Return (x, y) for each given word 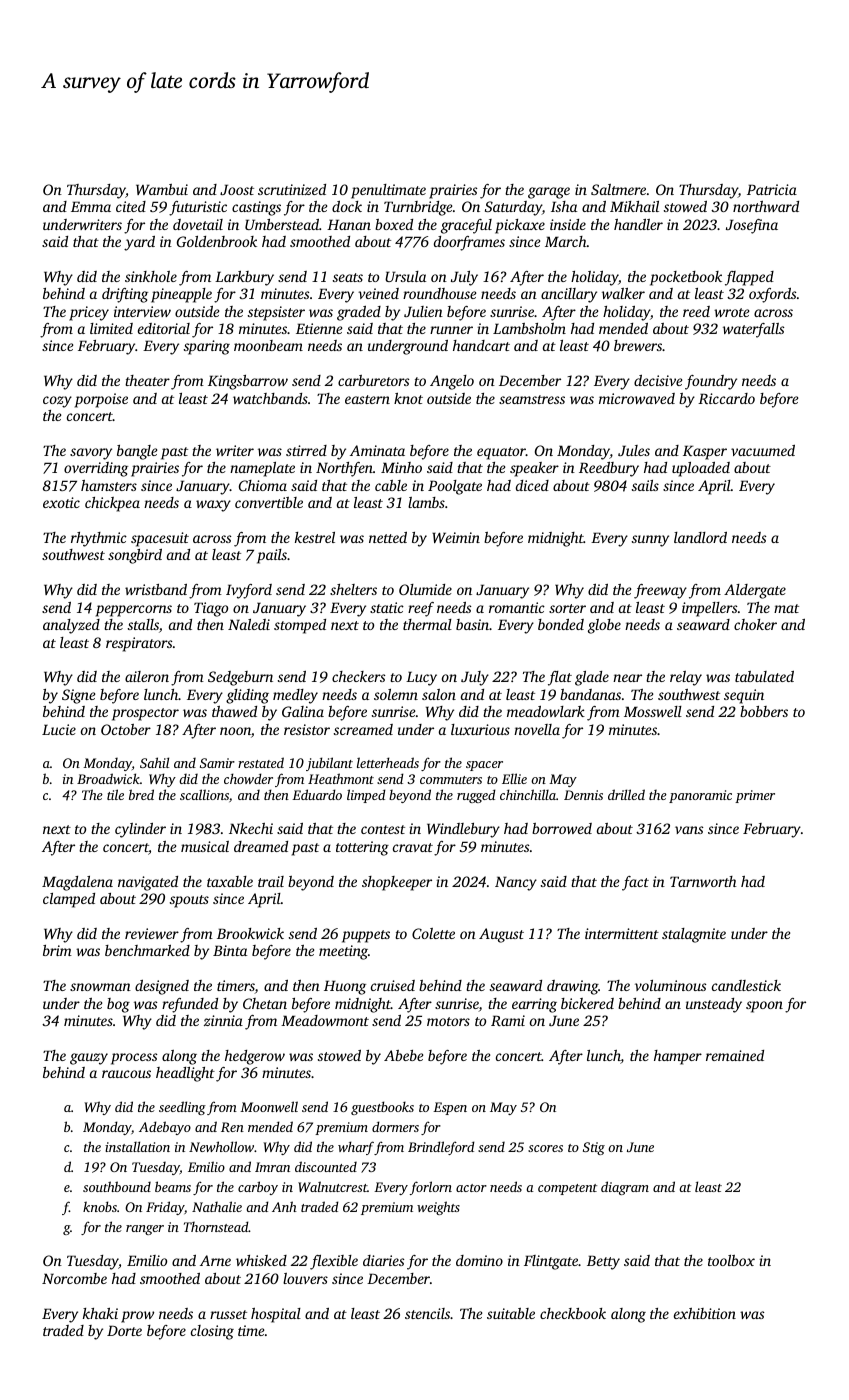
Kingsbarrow (248, 382)
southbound (117, 1186)
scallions (204, 794)
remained (735, 1055)
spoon (764, 1007)
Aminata (377, 450)
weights (438, 1208)
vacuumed (763, 450)
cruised (393, 985)
